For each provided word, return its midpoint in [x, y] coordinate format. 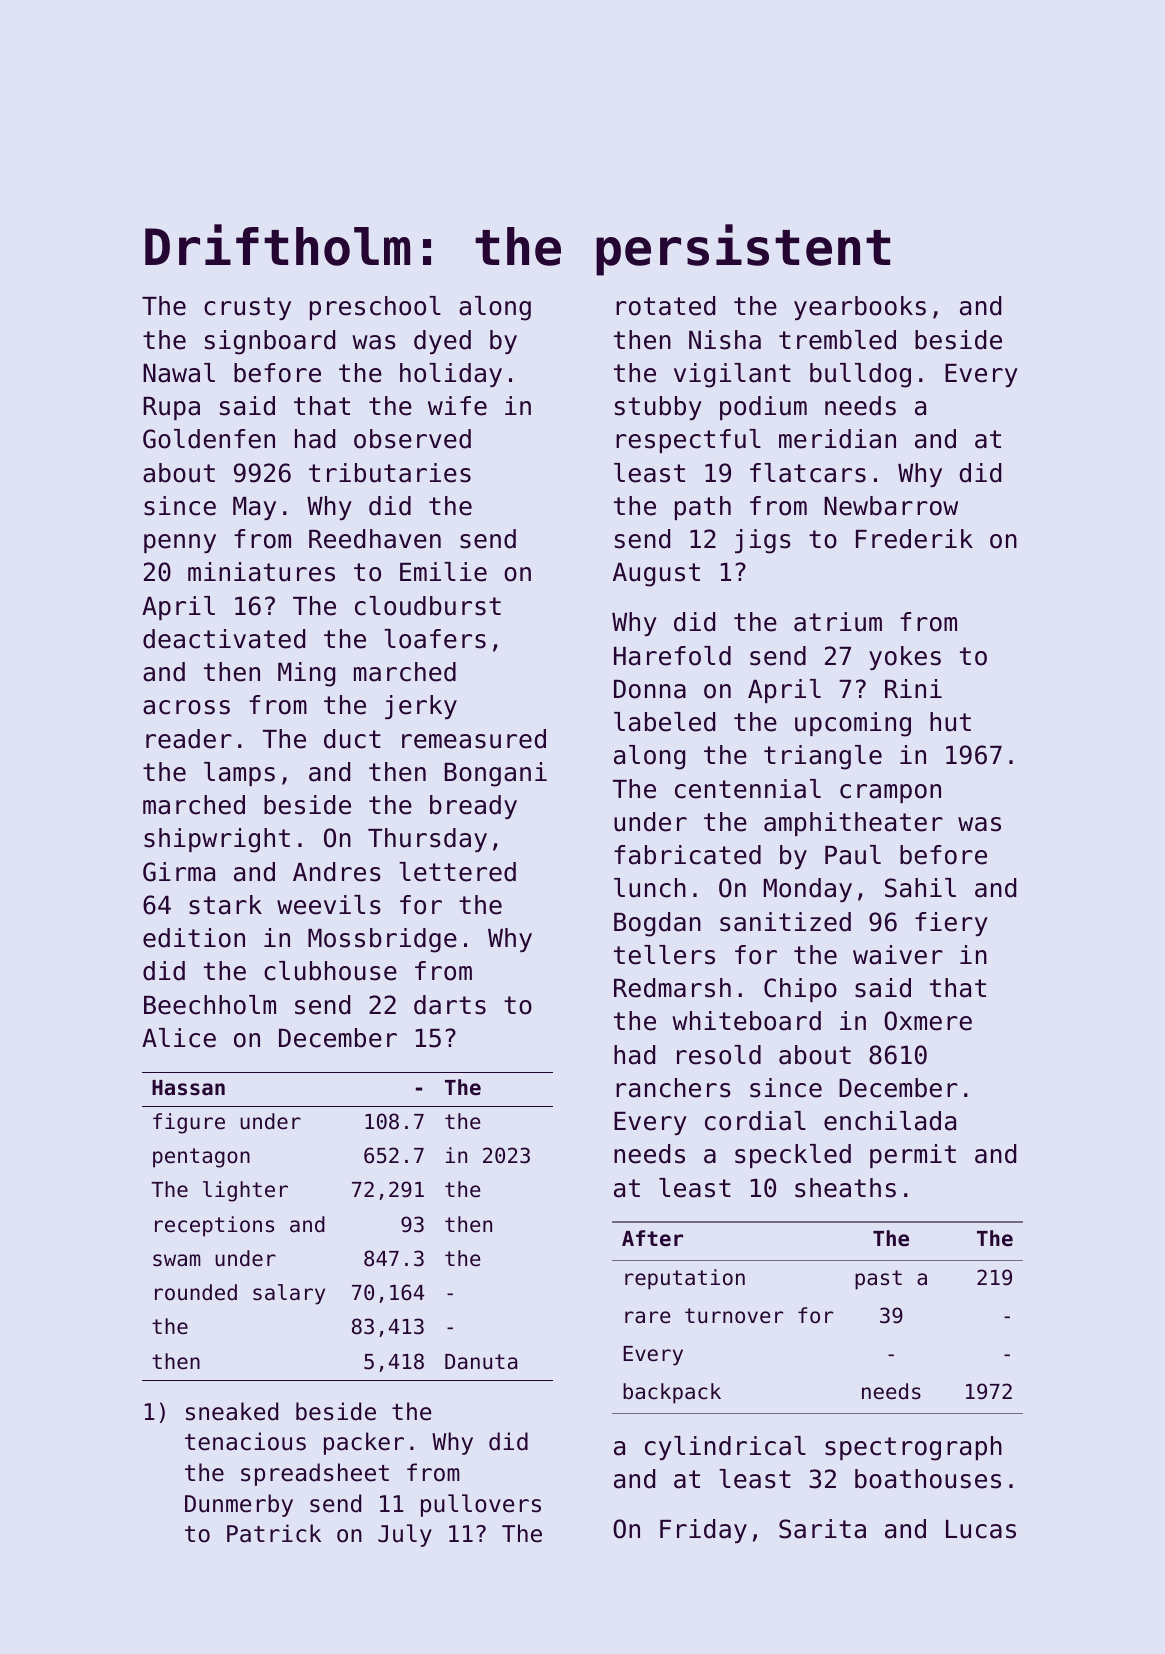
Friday [703, 1531]
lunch [650, 888]
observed [412, 439]
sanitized [785, 922]
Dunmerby [239, 1505]
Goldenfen [209, 439]
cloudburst [428, 606]
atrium [838, 622]
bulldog [860, 375]
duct [352, 739]
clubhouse [330, 971]
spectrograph [913, 1448]
